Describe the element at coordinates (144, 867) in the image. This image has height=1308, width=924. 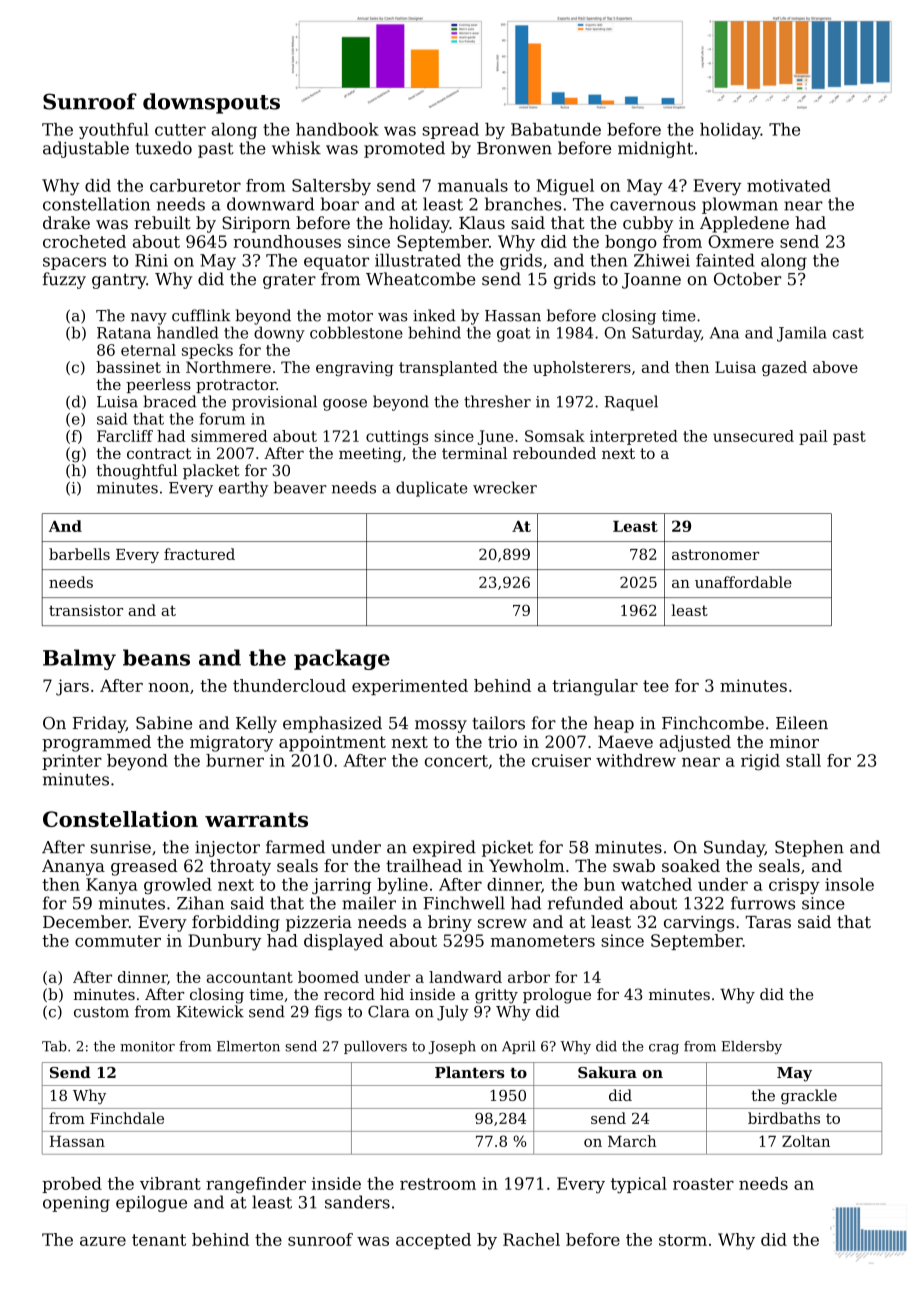
I see `greased` at that location.
